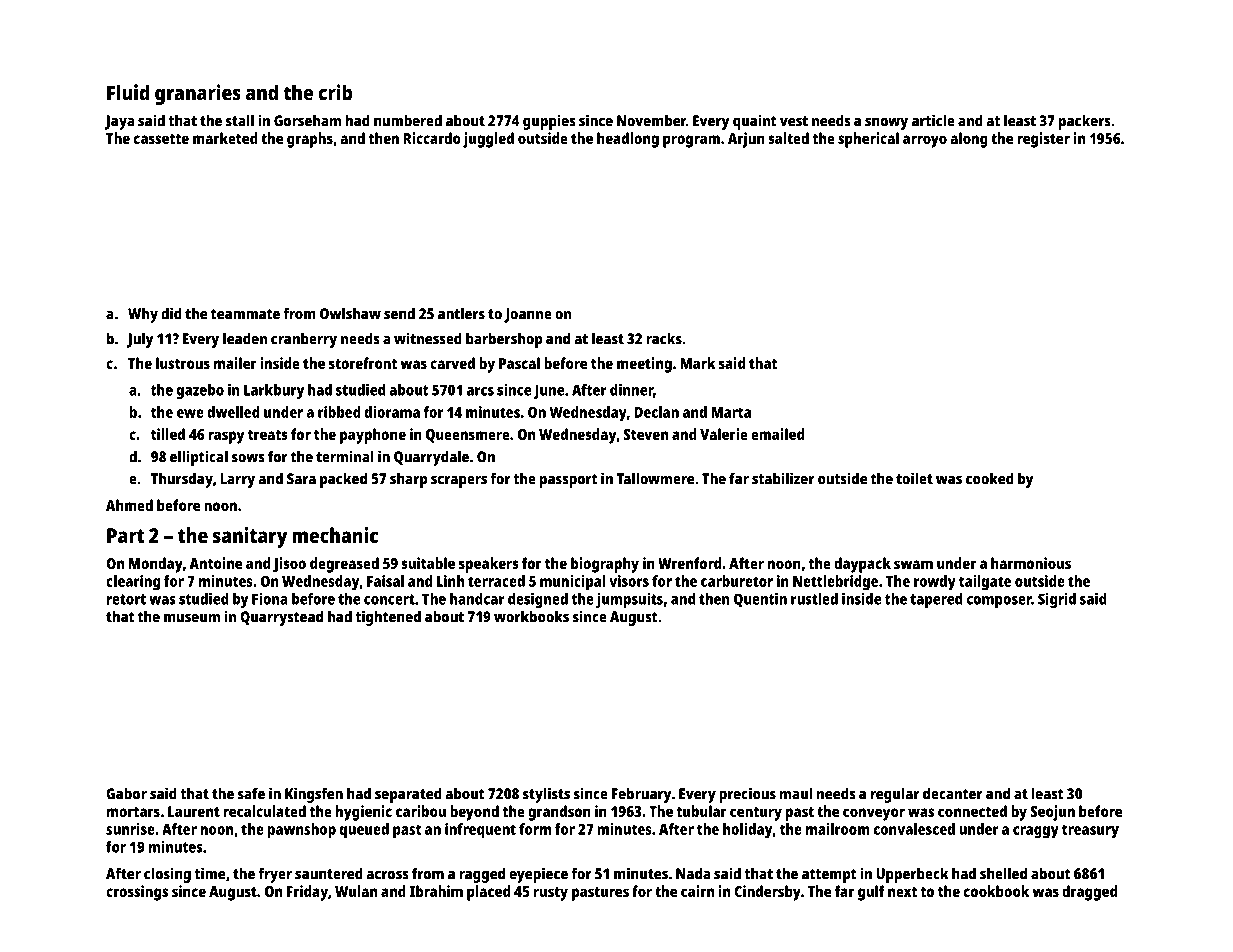 Image resolution: width=1233 pixels, height=952 pixels. What do you see at coordinates (1085, 122) in the document?
I see `packers` at bounding box center [1085, 122].
